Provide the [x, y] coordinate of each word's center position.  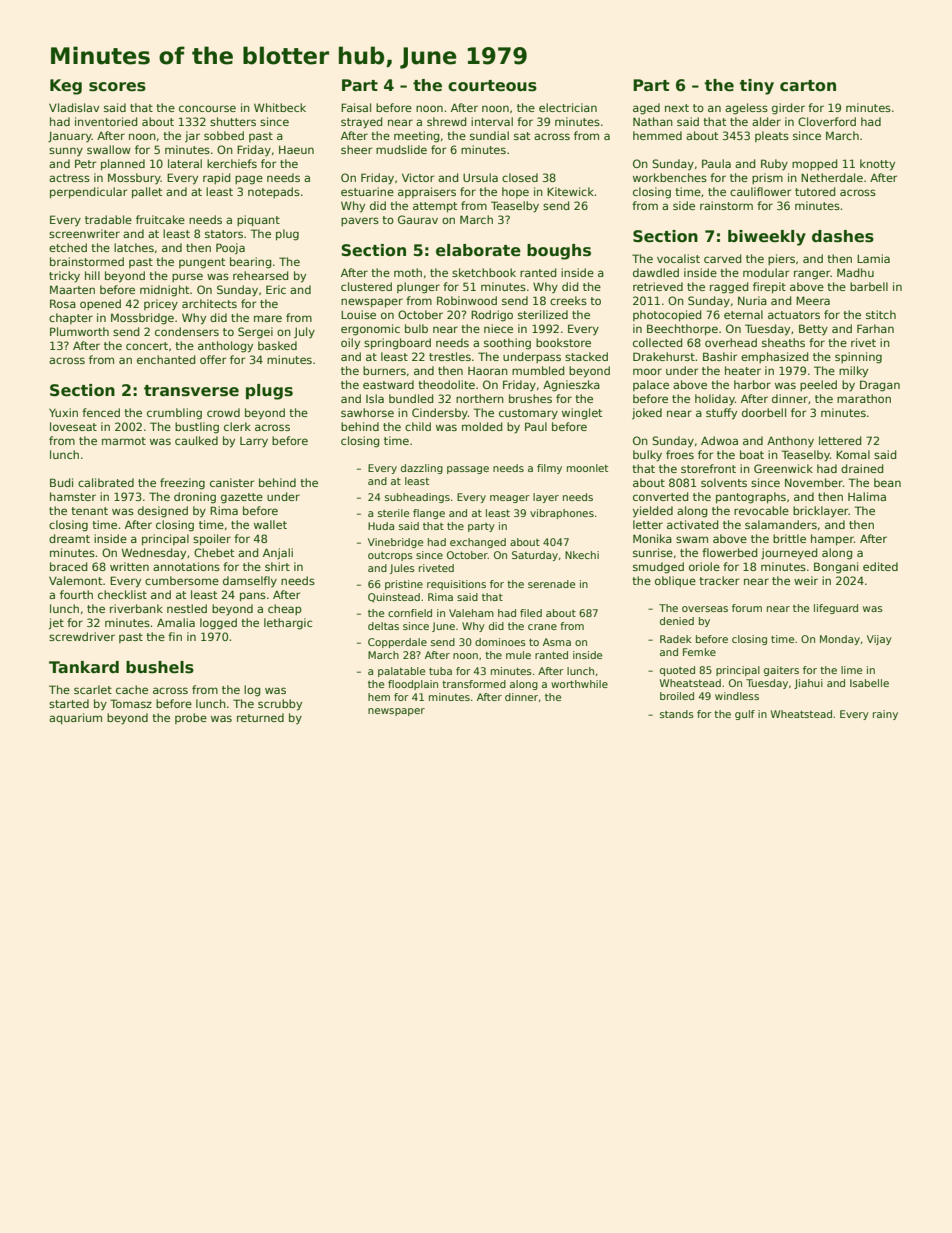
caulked [196, 440]
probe [191, 718]
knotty [877, 165]
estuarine [367, 191]
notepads [274, 192]
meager [510, 499]
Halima [867, 496]
